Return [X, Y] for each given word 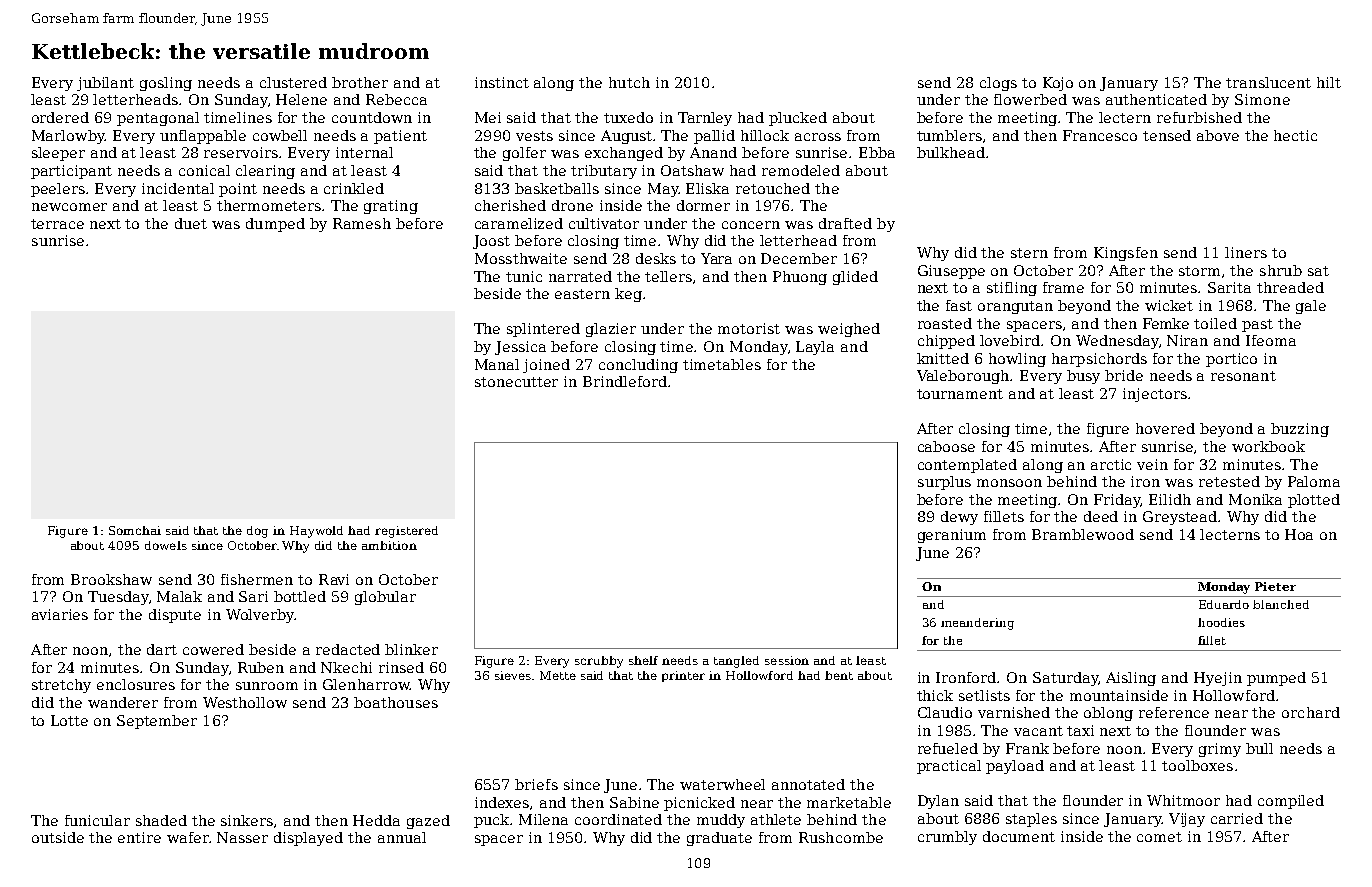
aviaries [60, 614]
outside [58, 837]
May [663, 190]
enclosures [136, 684]
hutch [629, 82]
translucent [1268, 82]
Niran [1187, 340]
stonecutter [516, 382]
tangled [736, 662]
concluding [638, 366]
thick [935, 695]
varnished [1014, 712]
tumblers [949, 135]
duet [191, 223]
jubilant [105, 84]
